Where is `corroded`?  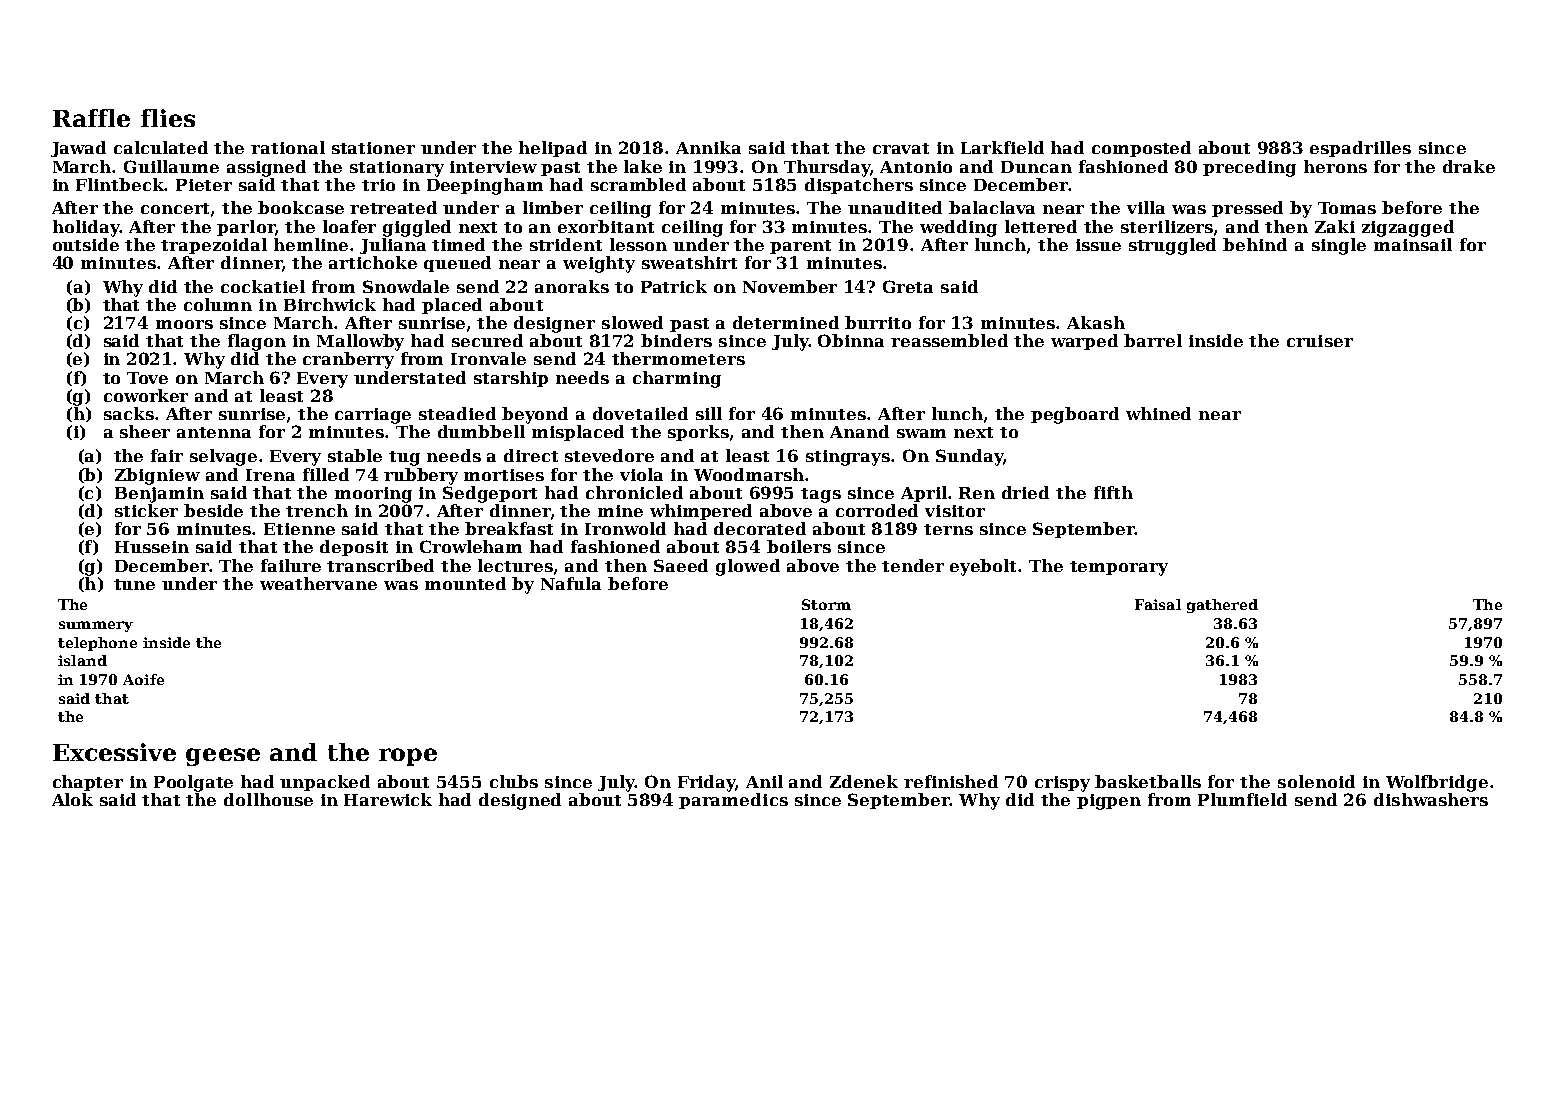 corroded is located at coordinates (877, 510).
